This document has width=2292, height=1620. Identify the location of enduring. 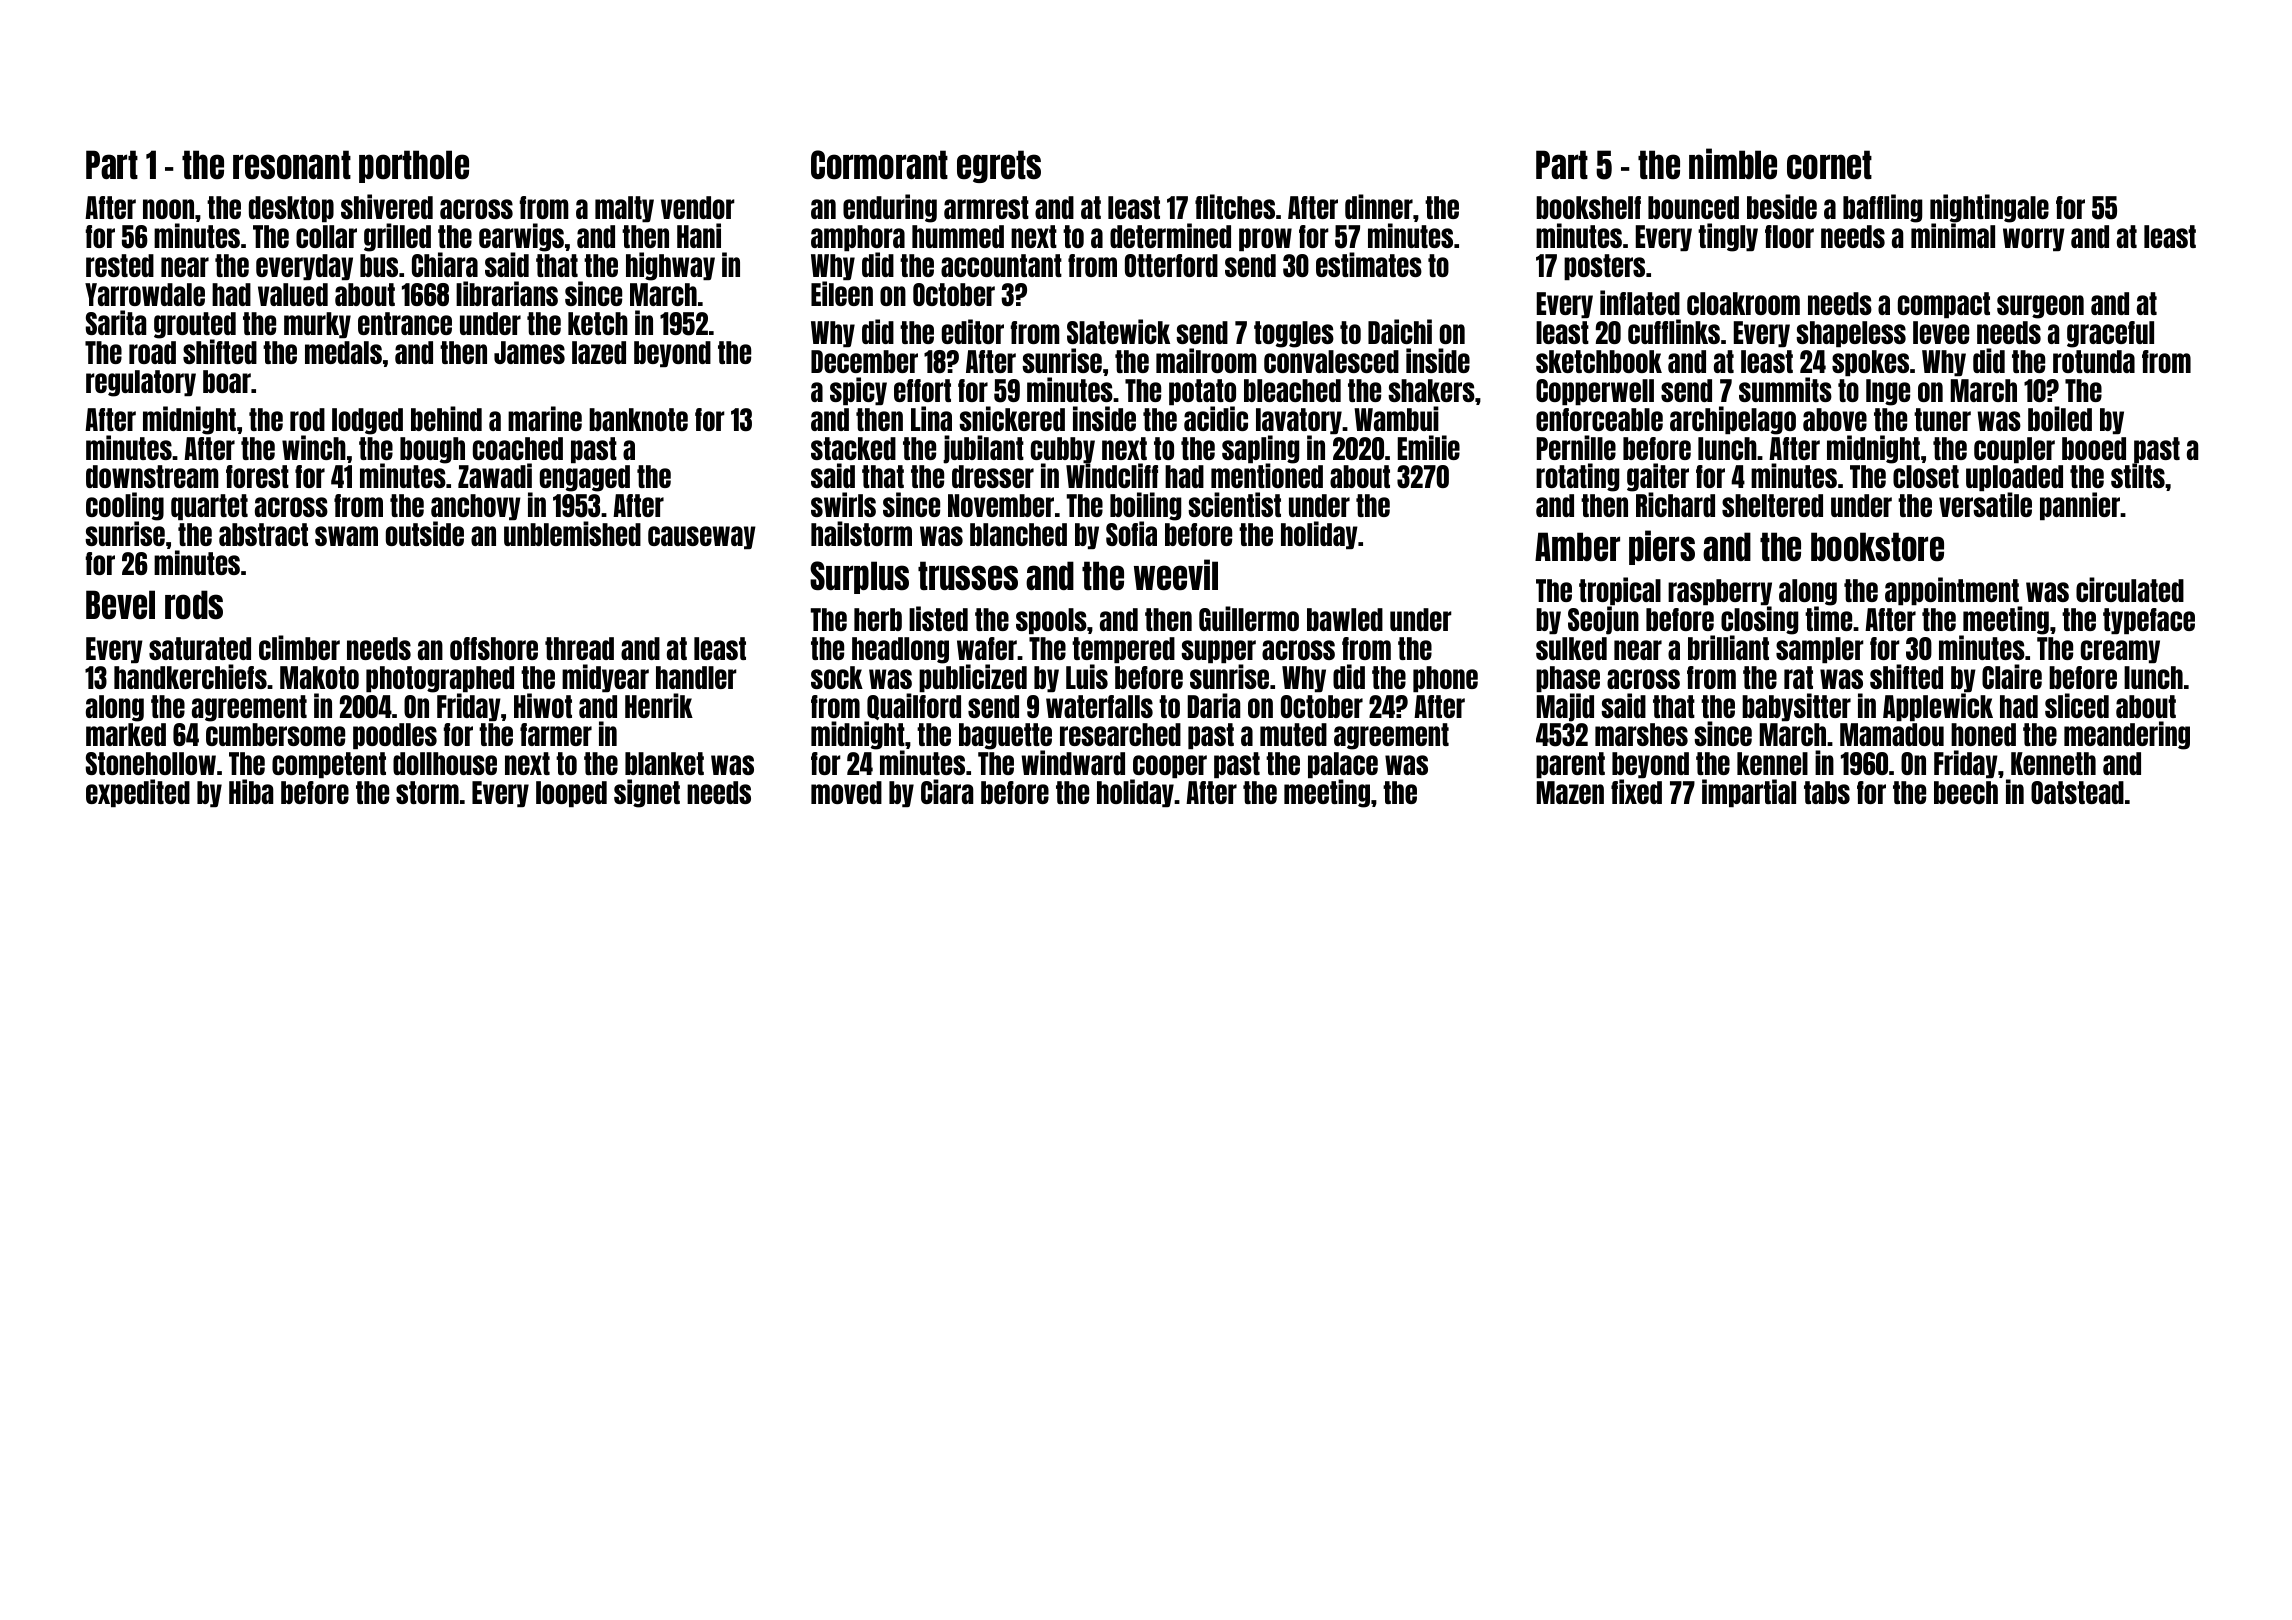
(890, 208).
